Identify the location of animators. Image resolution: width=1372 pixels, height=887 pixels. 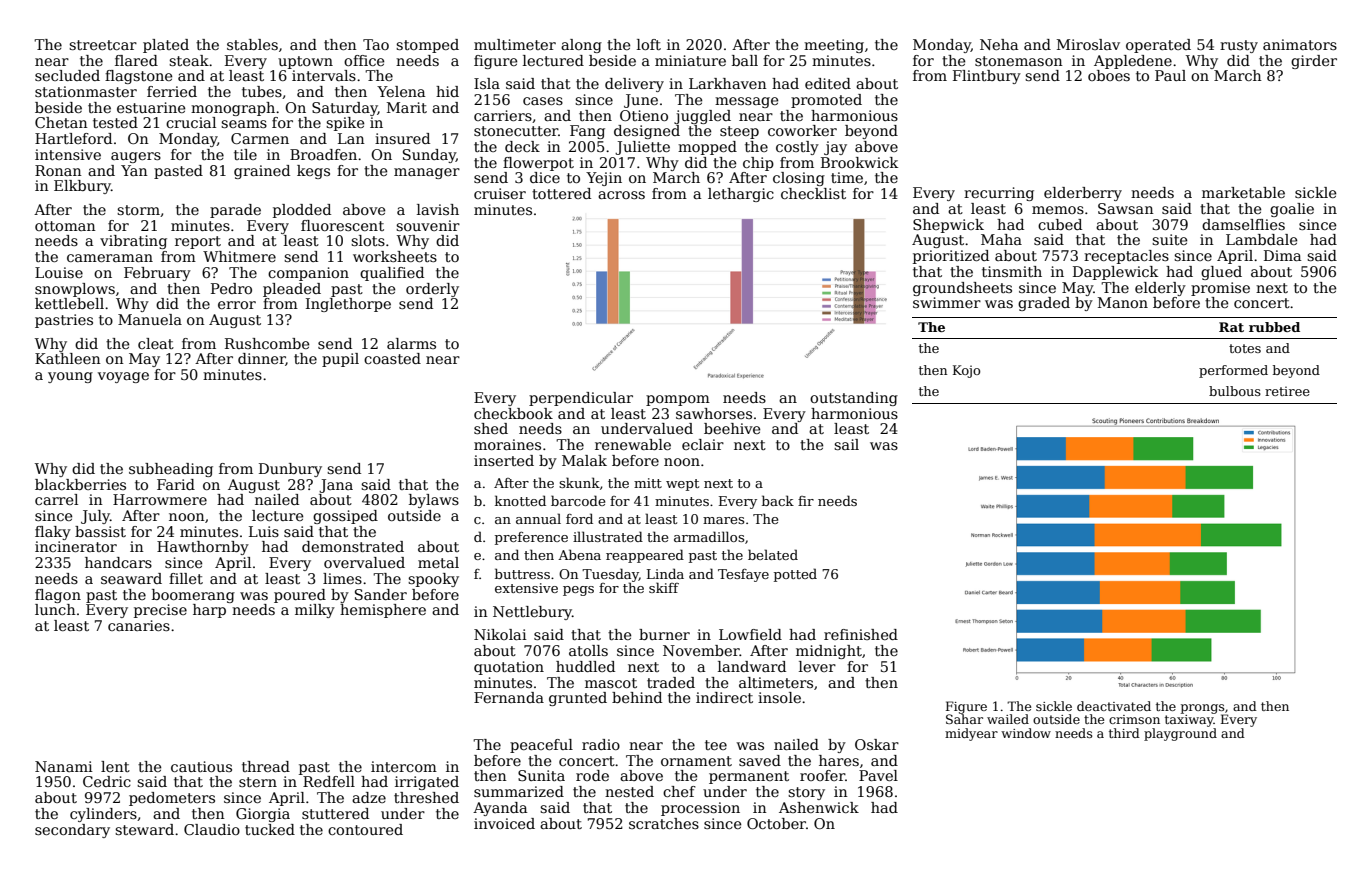
(1300, 44).
